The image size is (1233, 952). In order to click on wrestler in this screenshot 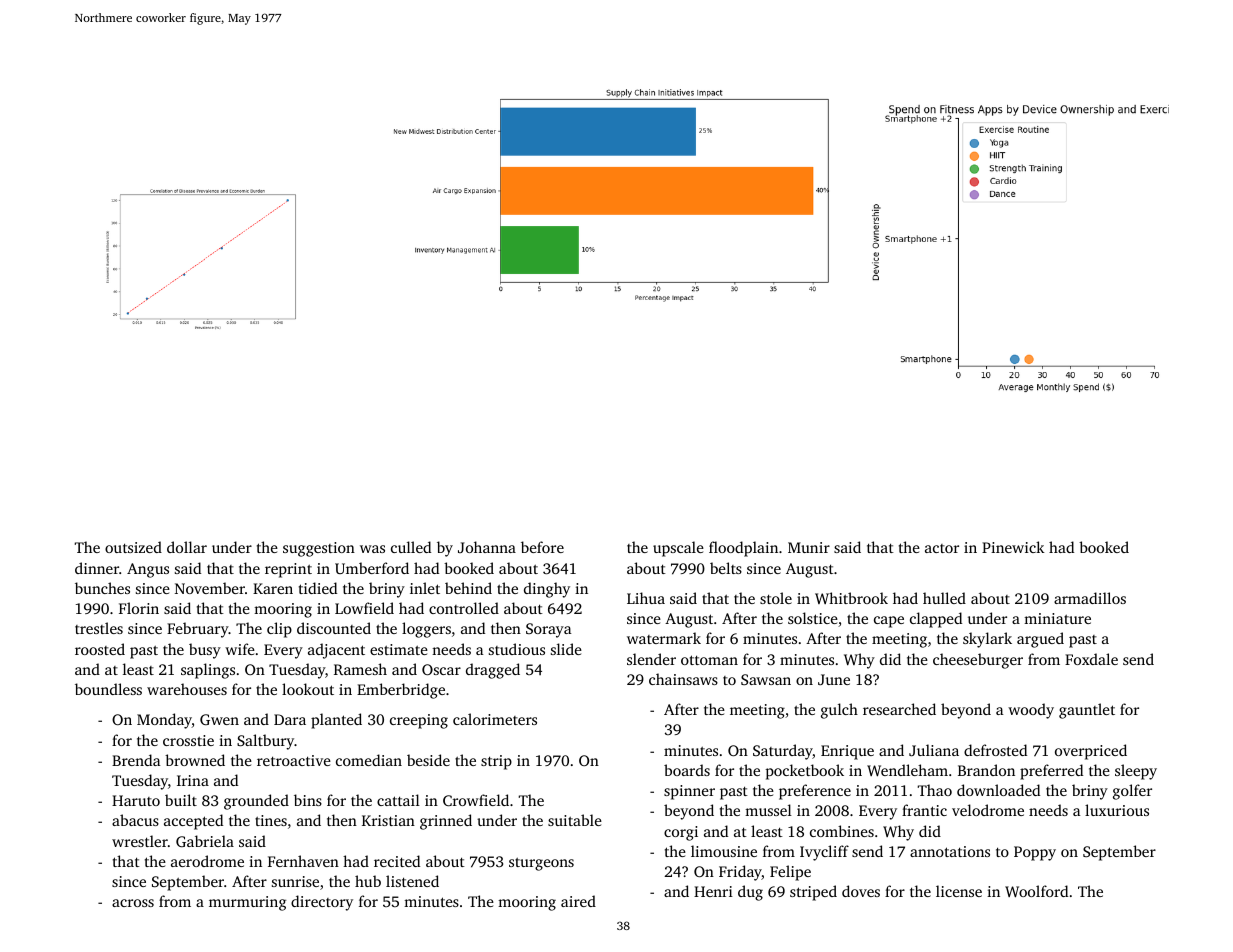, I will do `click(140, 841)`.
